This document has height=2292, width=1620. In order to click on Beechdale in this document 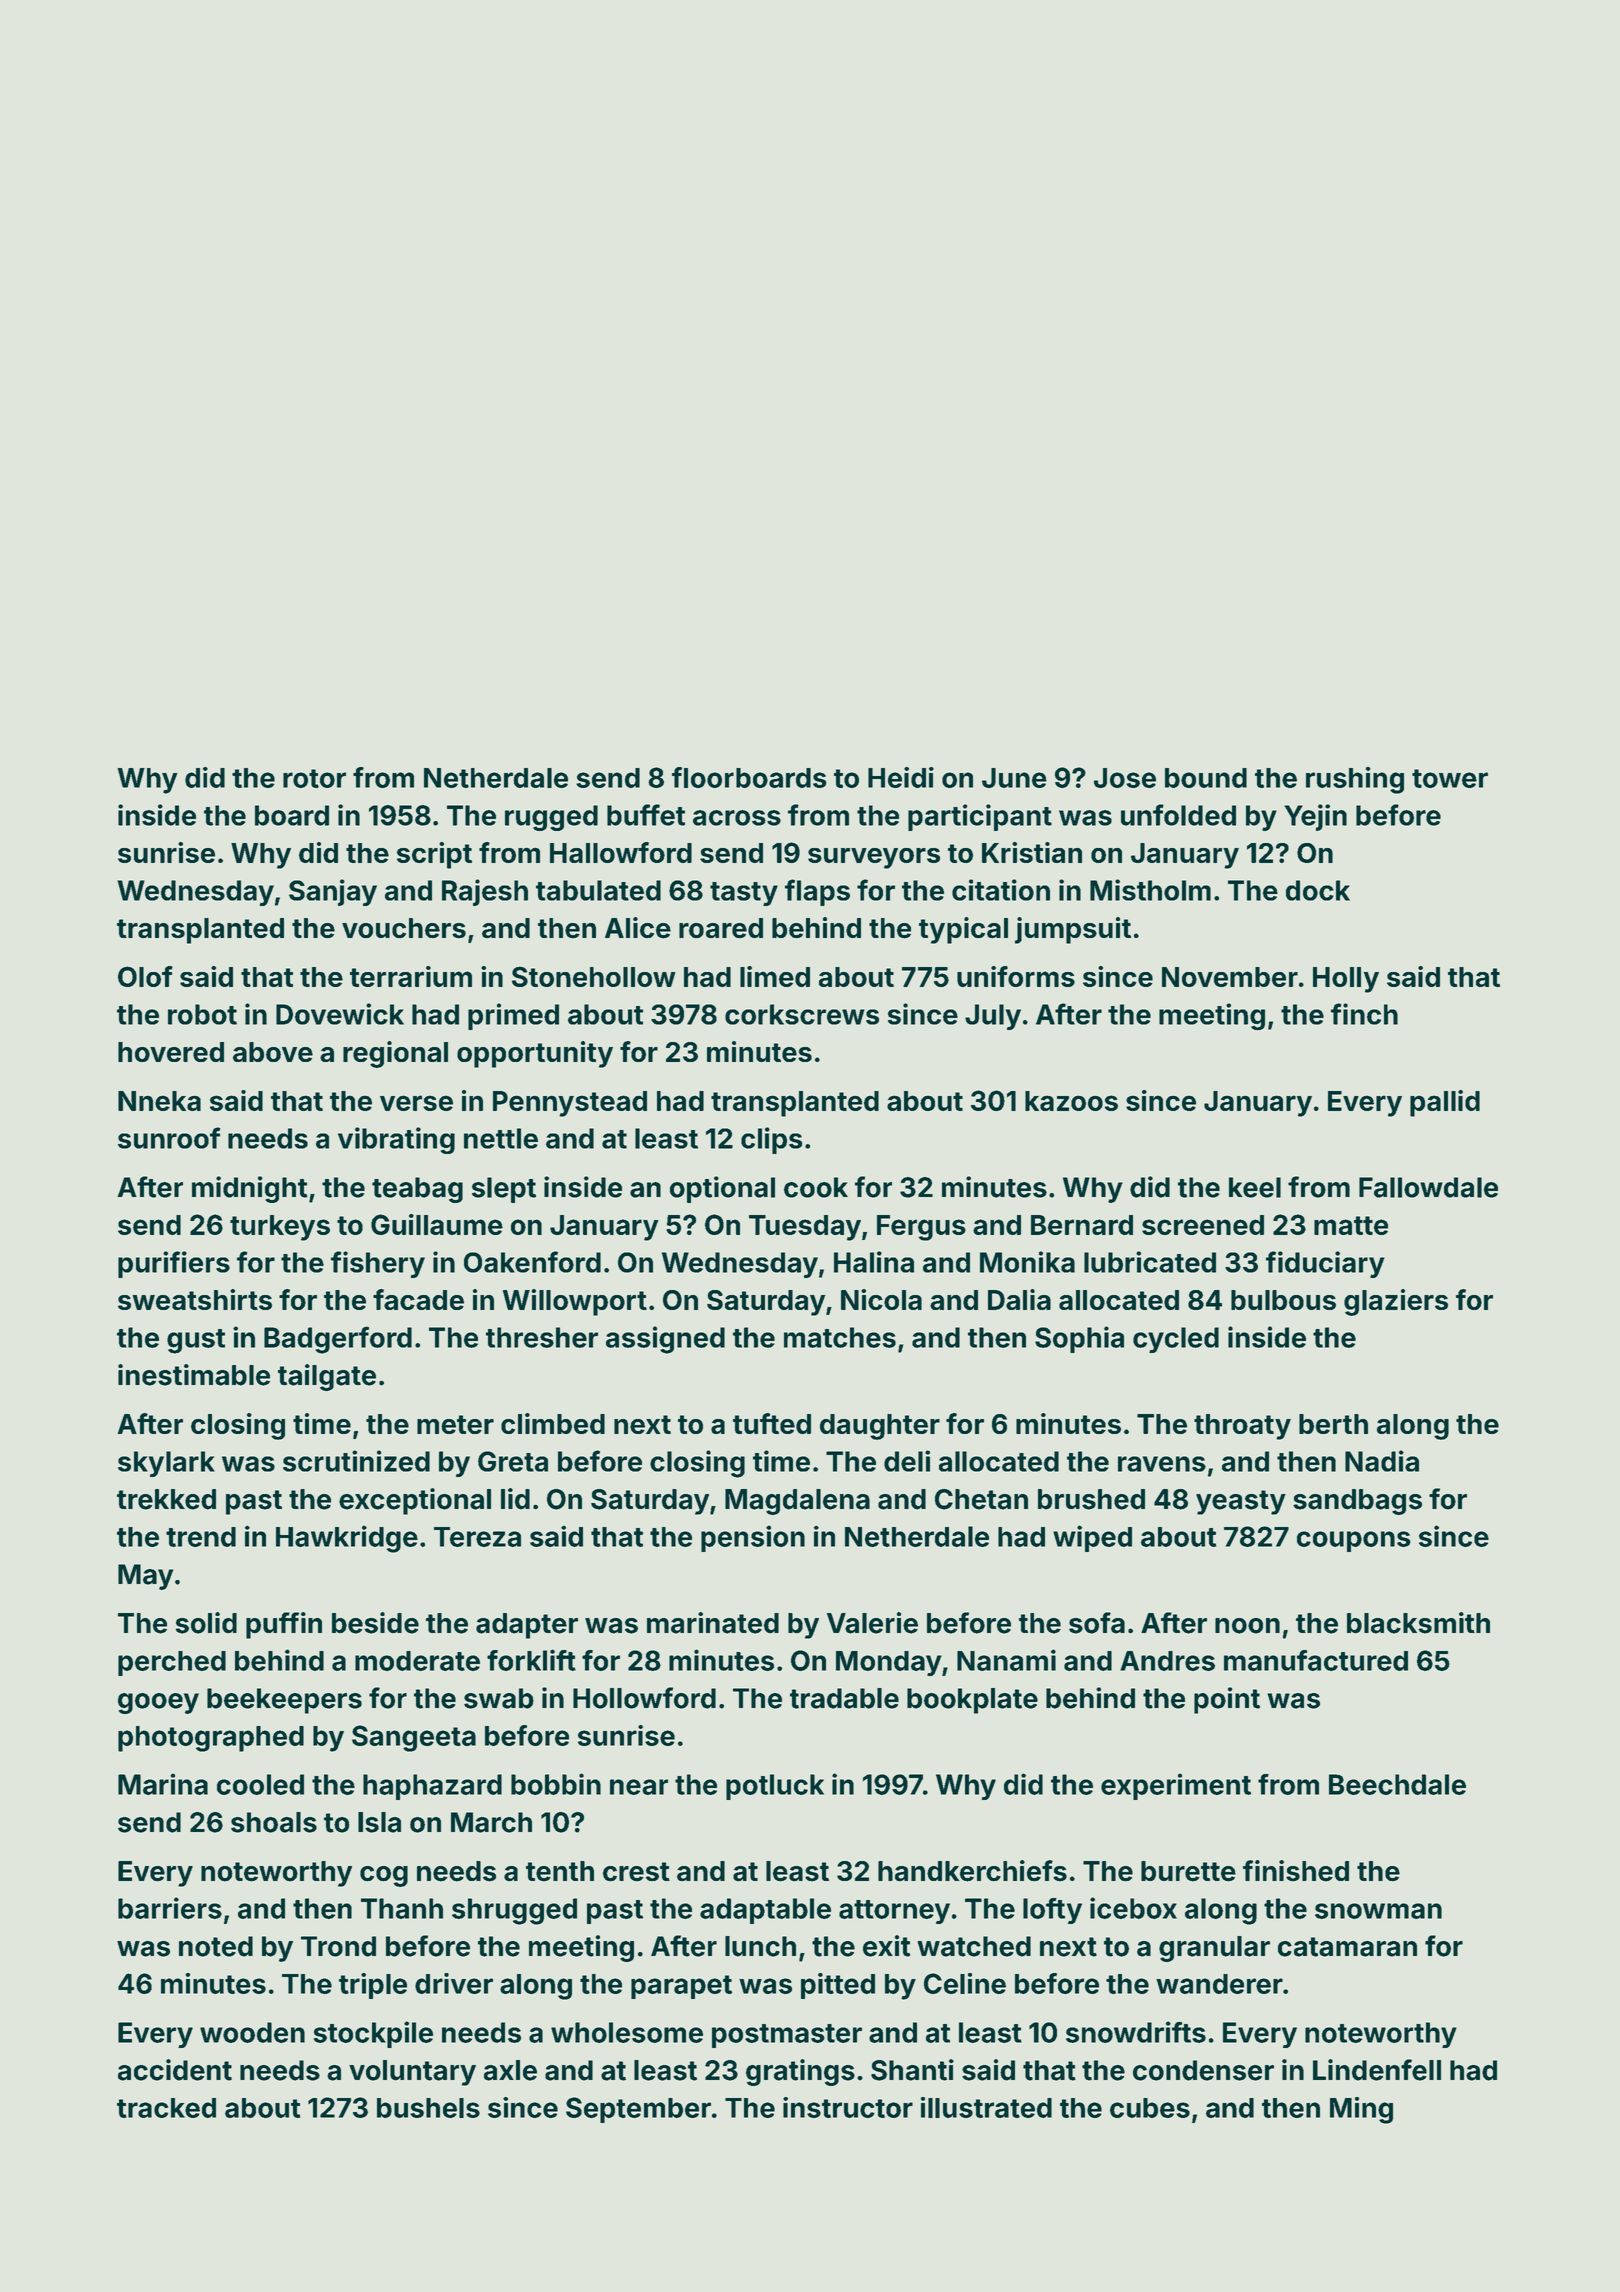, I will do `click(1397, 1784)`.
